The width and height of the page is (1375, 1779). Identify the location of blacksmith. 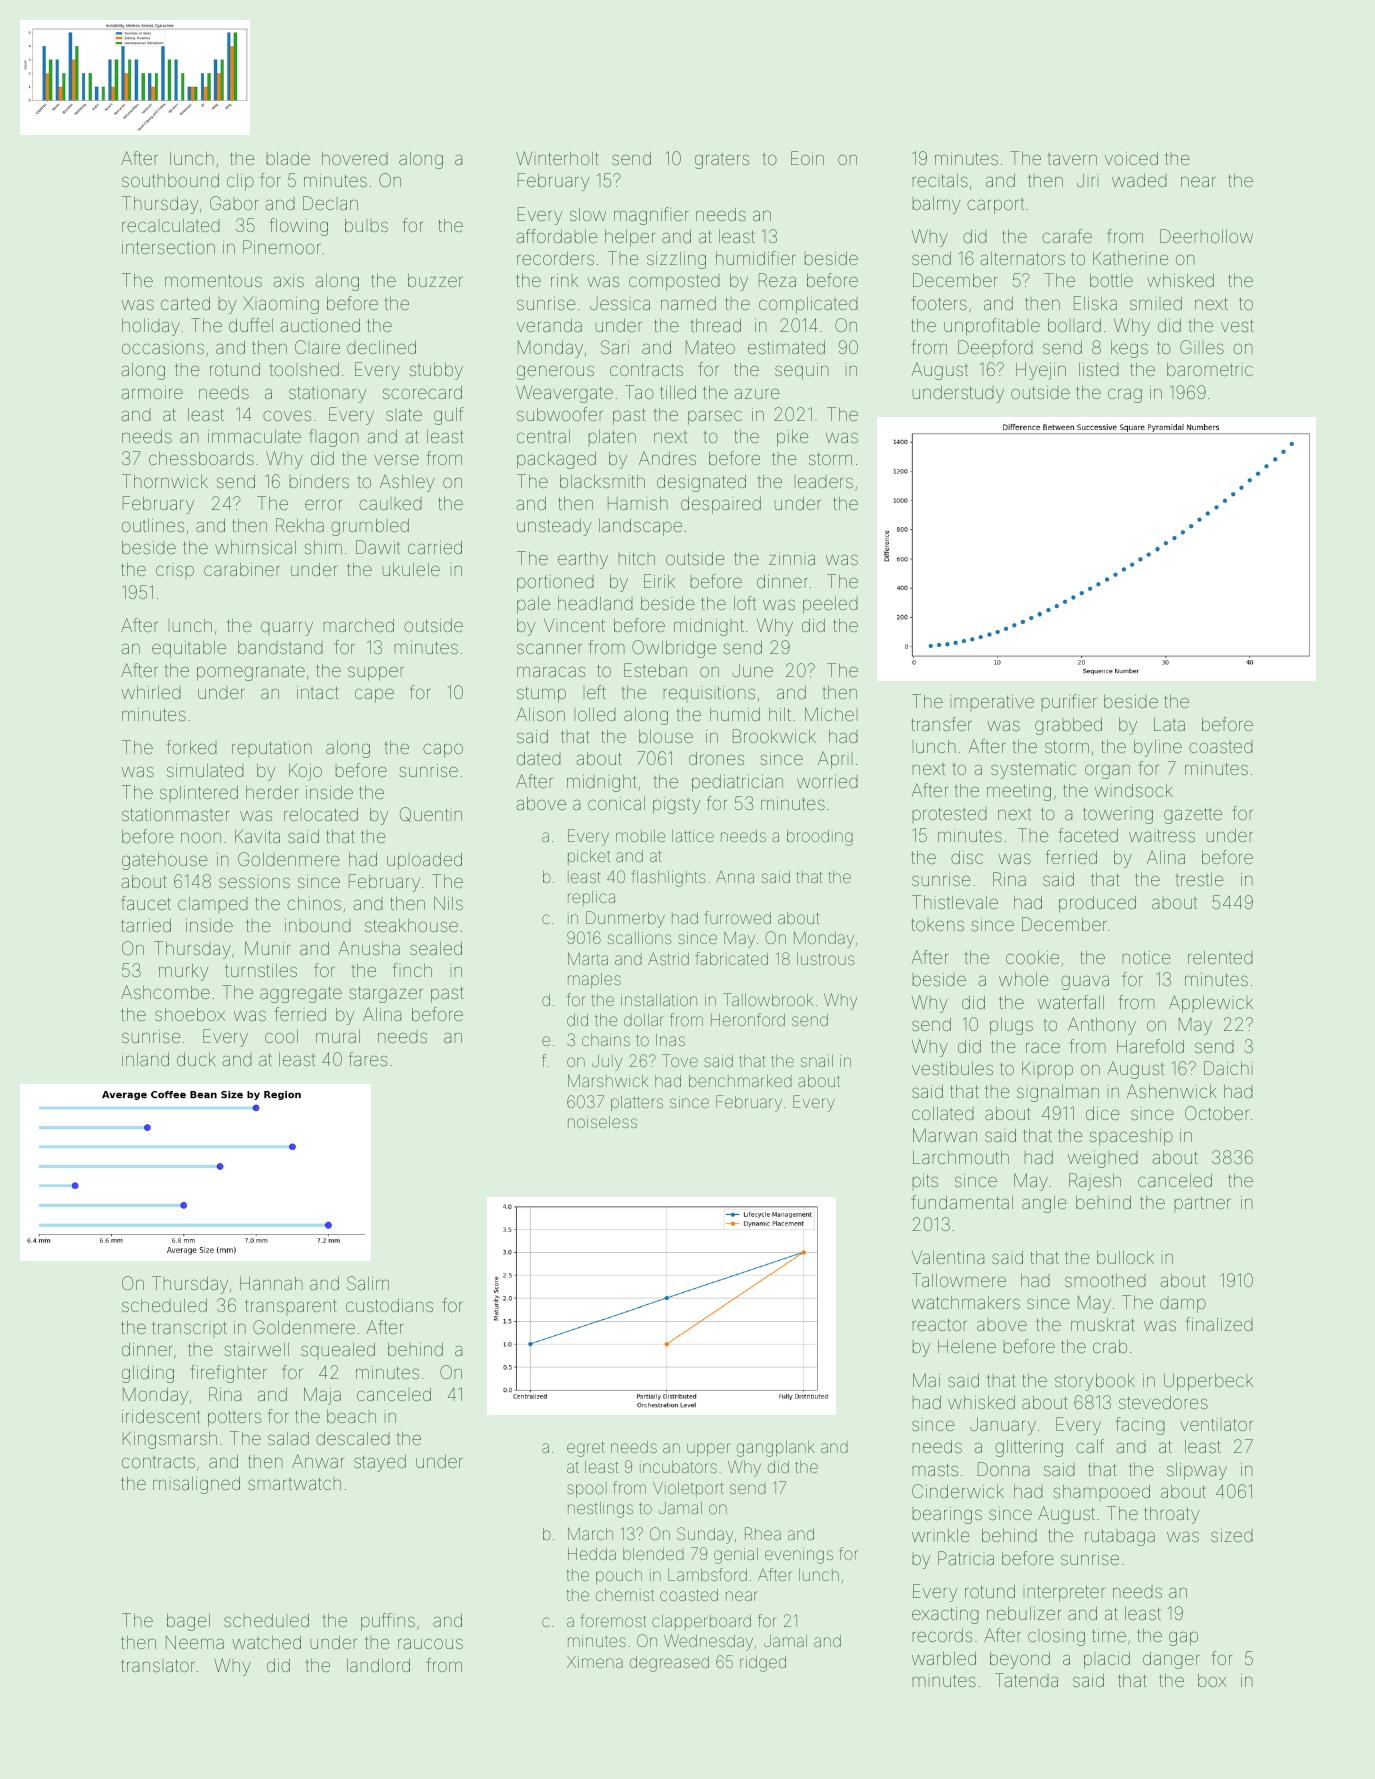
(602, 481).
